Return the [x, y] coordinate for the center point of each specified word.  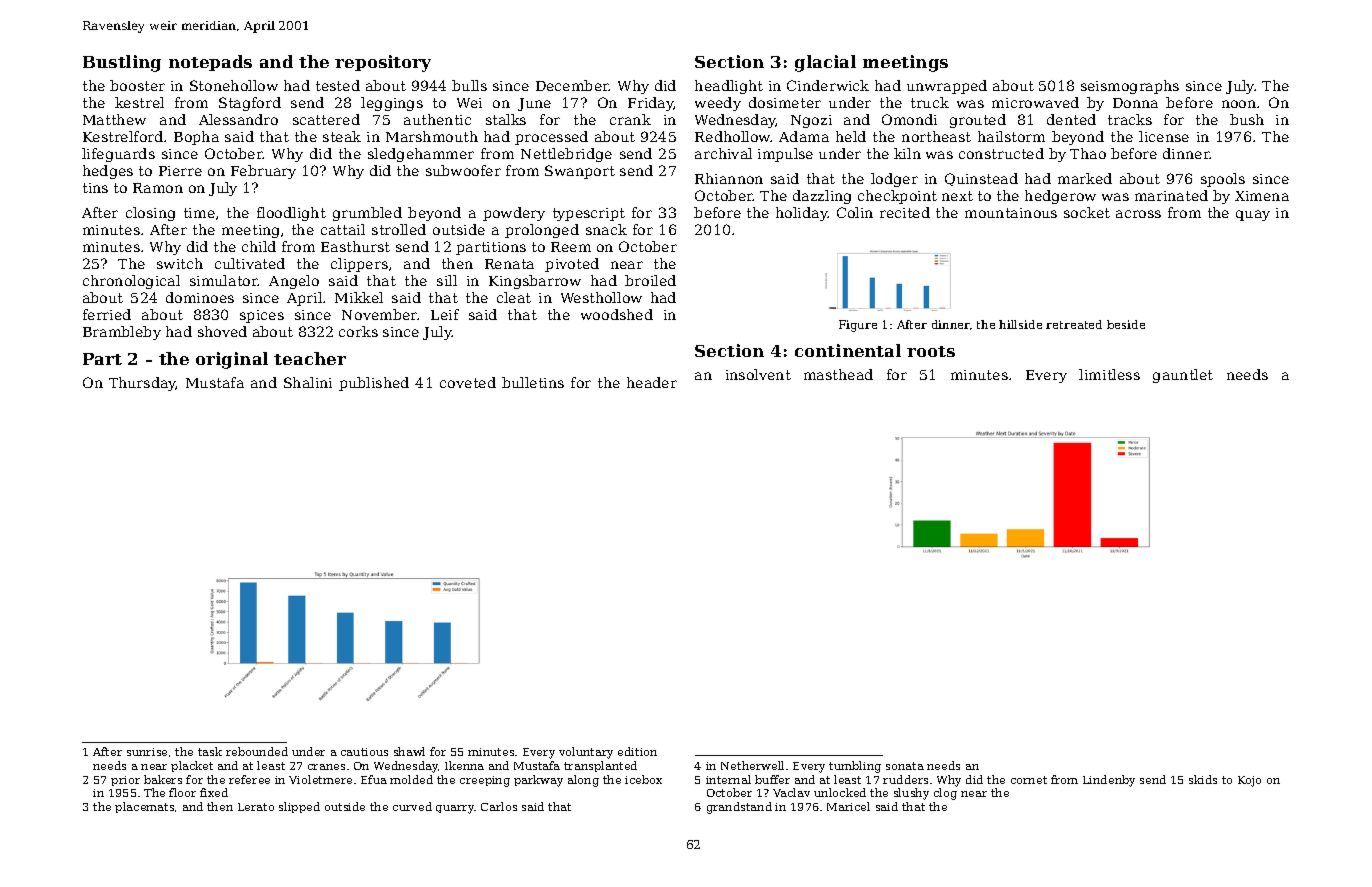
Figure [858, 326]
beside [1126, 324]
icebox [643, 779]
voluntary [586, 753]
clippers [359, 265]
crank [630, 119]
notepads [210, 63]
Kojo [1249, 781]
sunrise [147, 752]
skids [1203, 779]
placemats [144, 807]
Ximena [1262, 196]
